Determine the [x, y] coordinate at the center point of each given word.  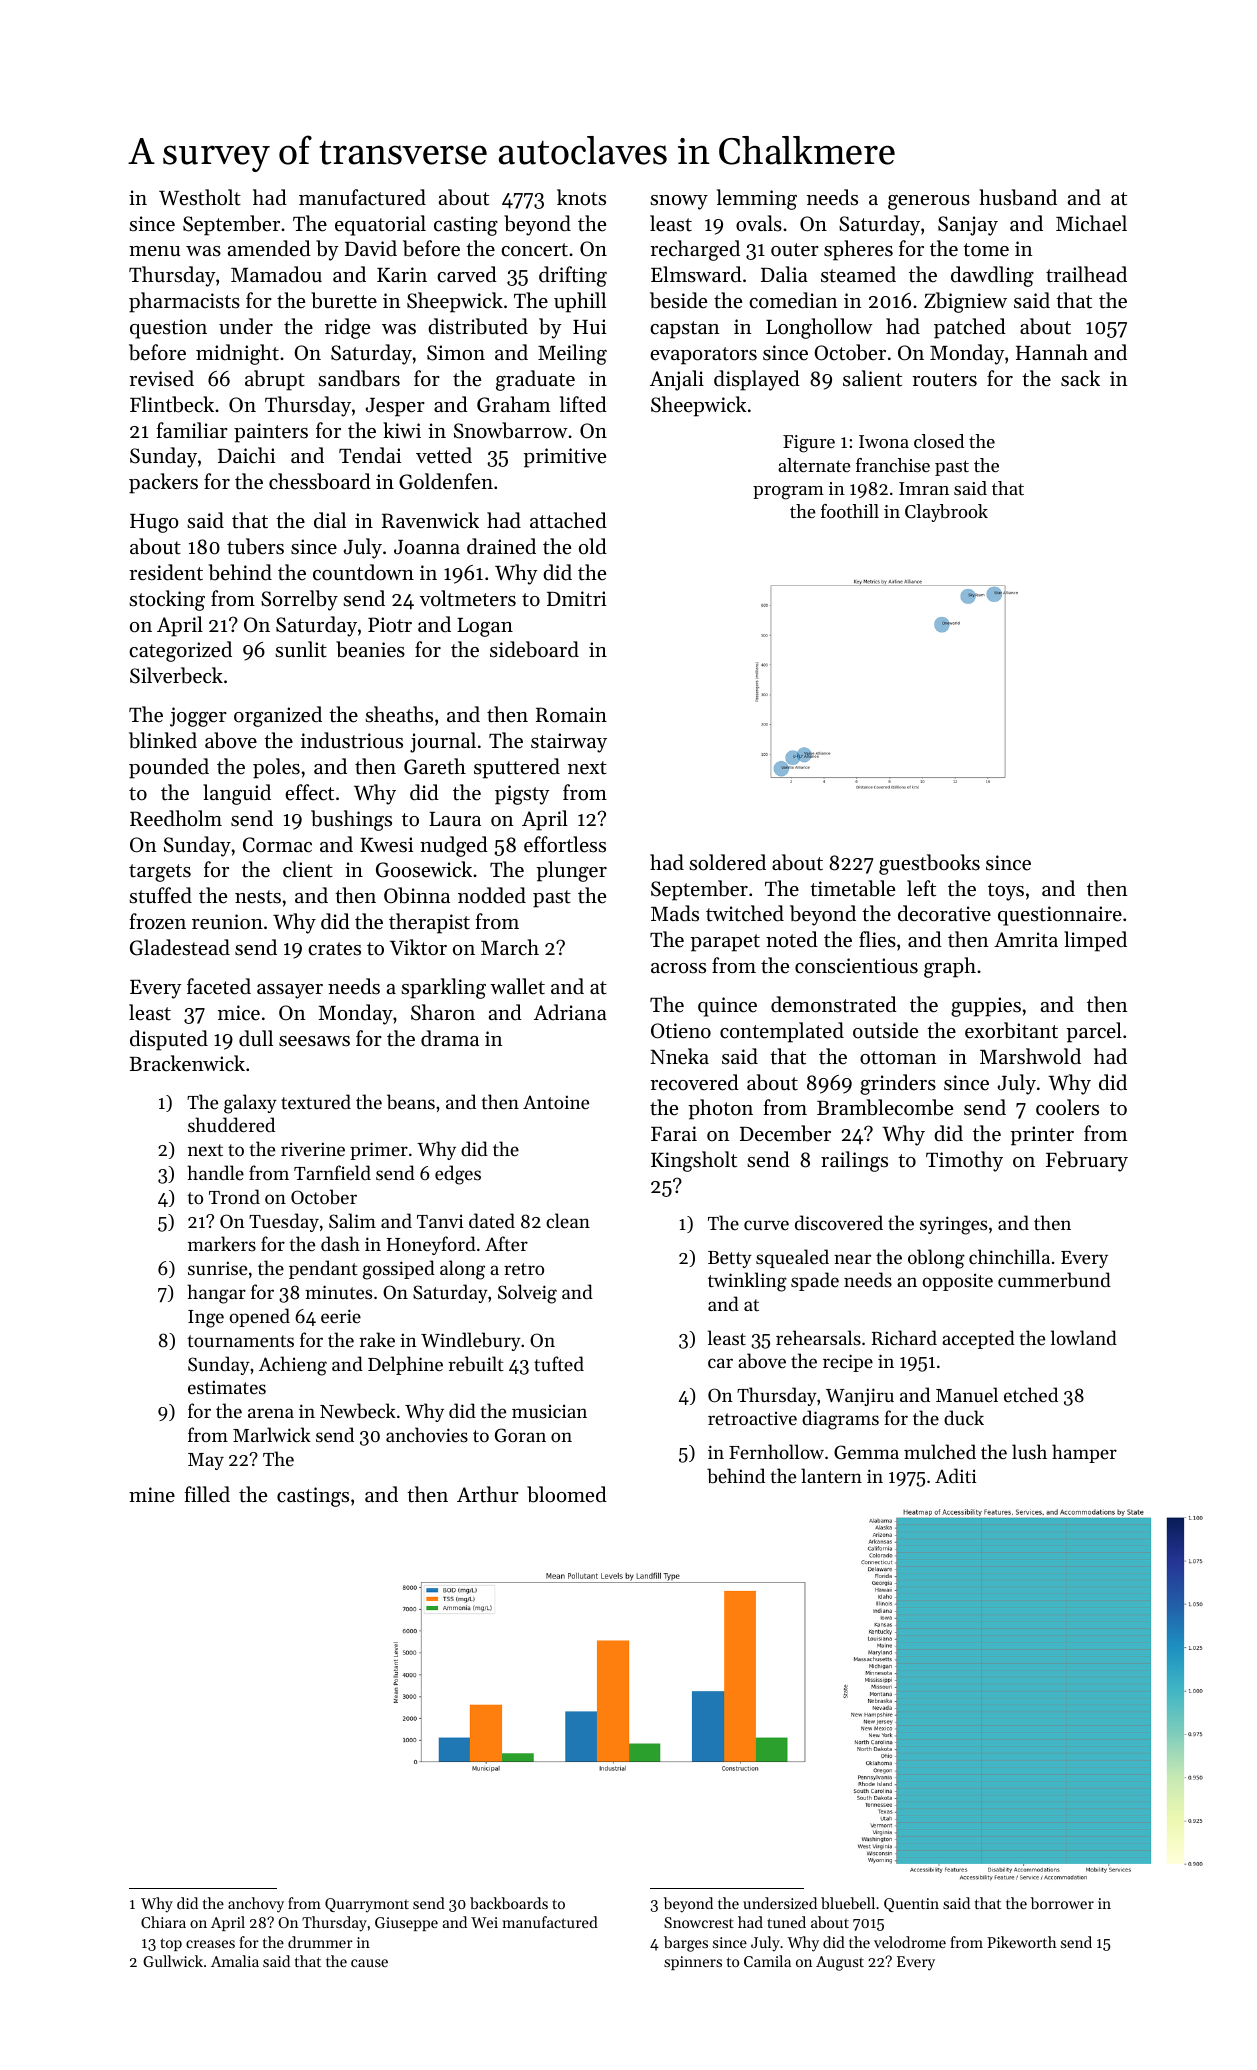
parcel [1094, 1032]
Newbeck [358, 1411]
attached [568, 520]
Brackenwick [187, 1063]
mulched [940, 1451]
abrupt [275, 380]
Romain [571, 715]
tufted [559, 1363]
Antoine [556, 1102]
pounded [169, 768]
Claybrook [946, 513]
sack [1080, 378]
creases [210, 1944]
